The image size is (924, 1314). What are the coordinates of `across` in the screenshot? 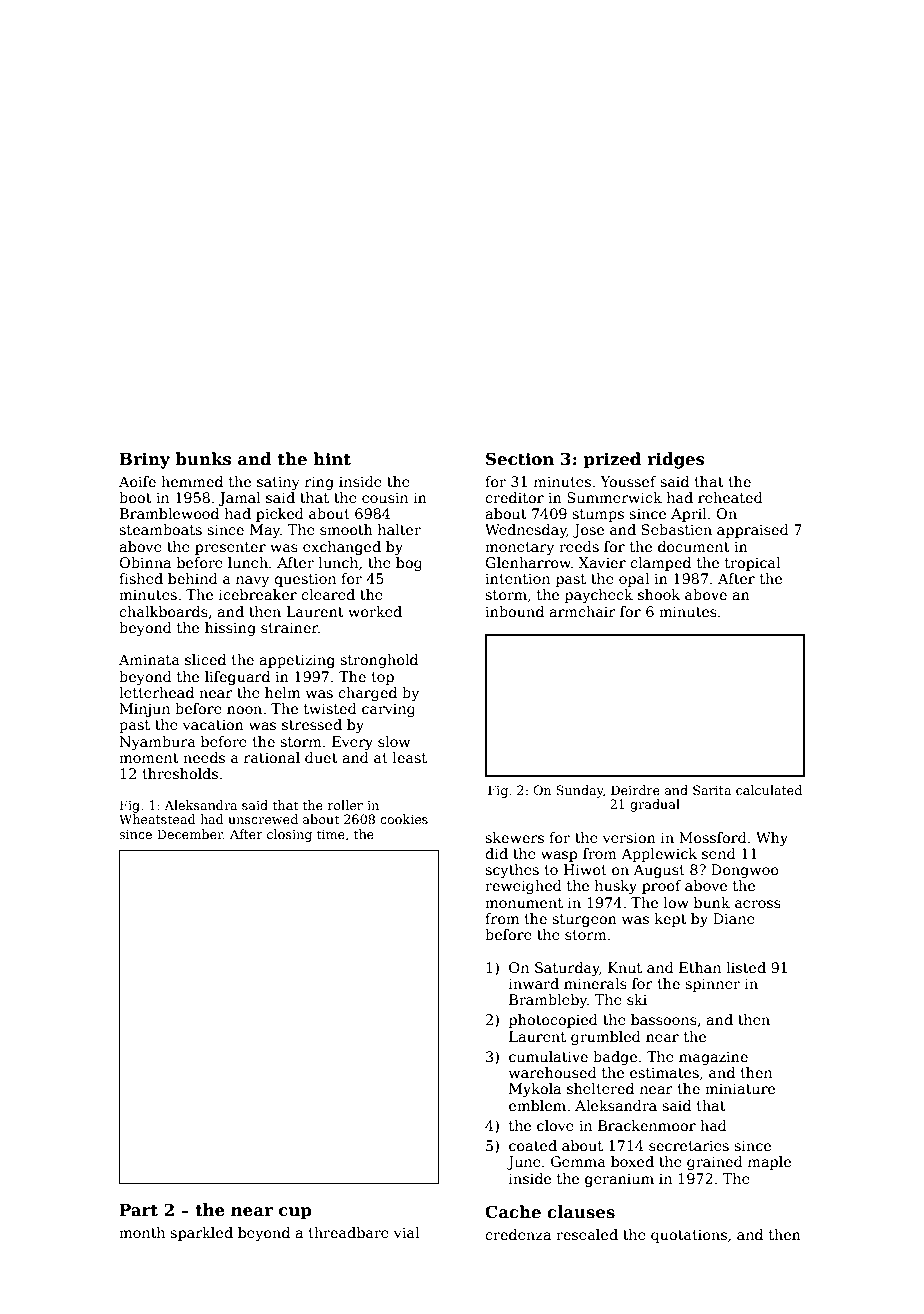 It's located at (758, 904).
